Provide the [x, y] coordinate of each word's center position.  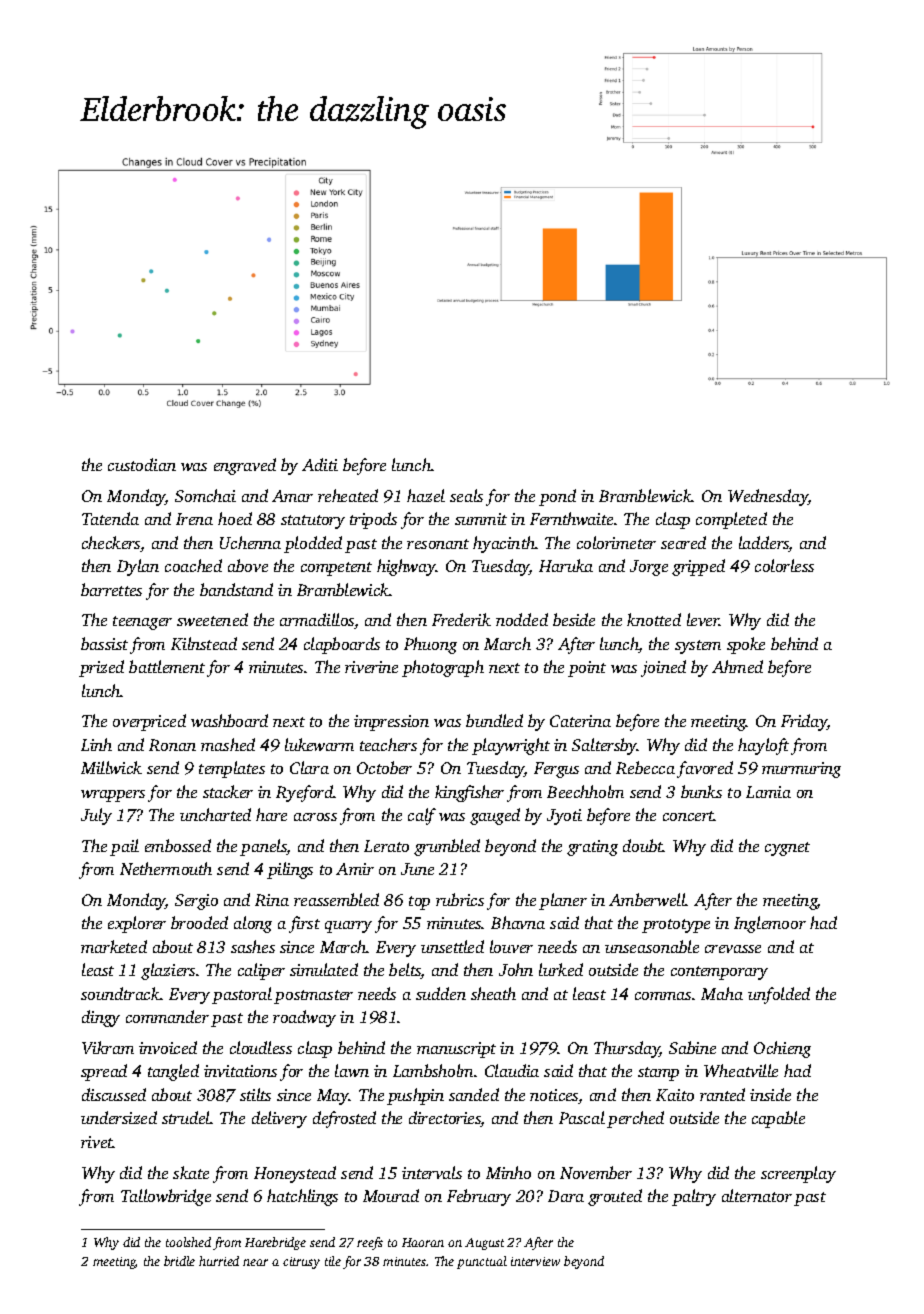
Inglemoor [770, 924]
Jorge [649, 568]
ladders [764, 544]
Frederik [461, 619]
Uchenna [250, 542]
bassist [104, 643]
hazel [426, 495]
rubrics [460, 899]
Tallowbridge [166, 1197]
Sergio [196, 902]
